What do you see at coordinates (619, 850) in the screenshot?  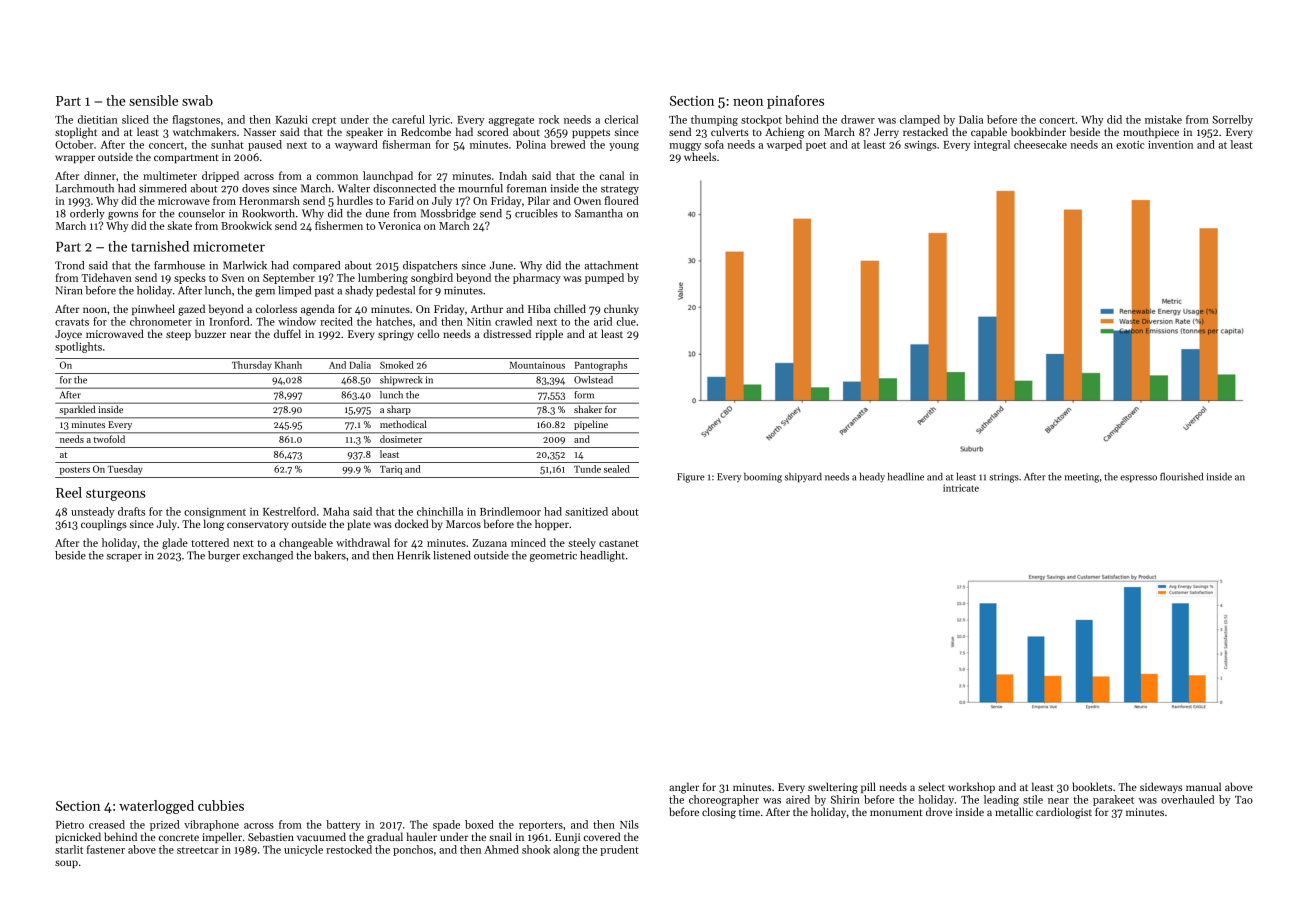 I see `prudent` at bounding box center [619, 850].
